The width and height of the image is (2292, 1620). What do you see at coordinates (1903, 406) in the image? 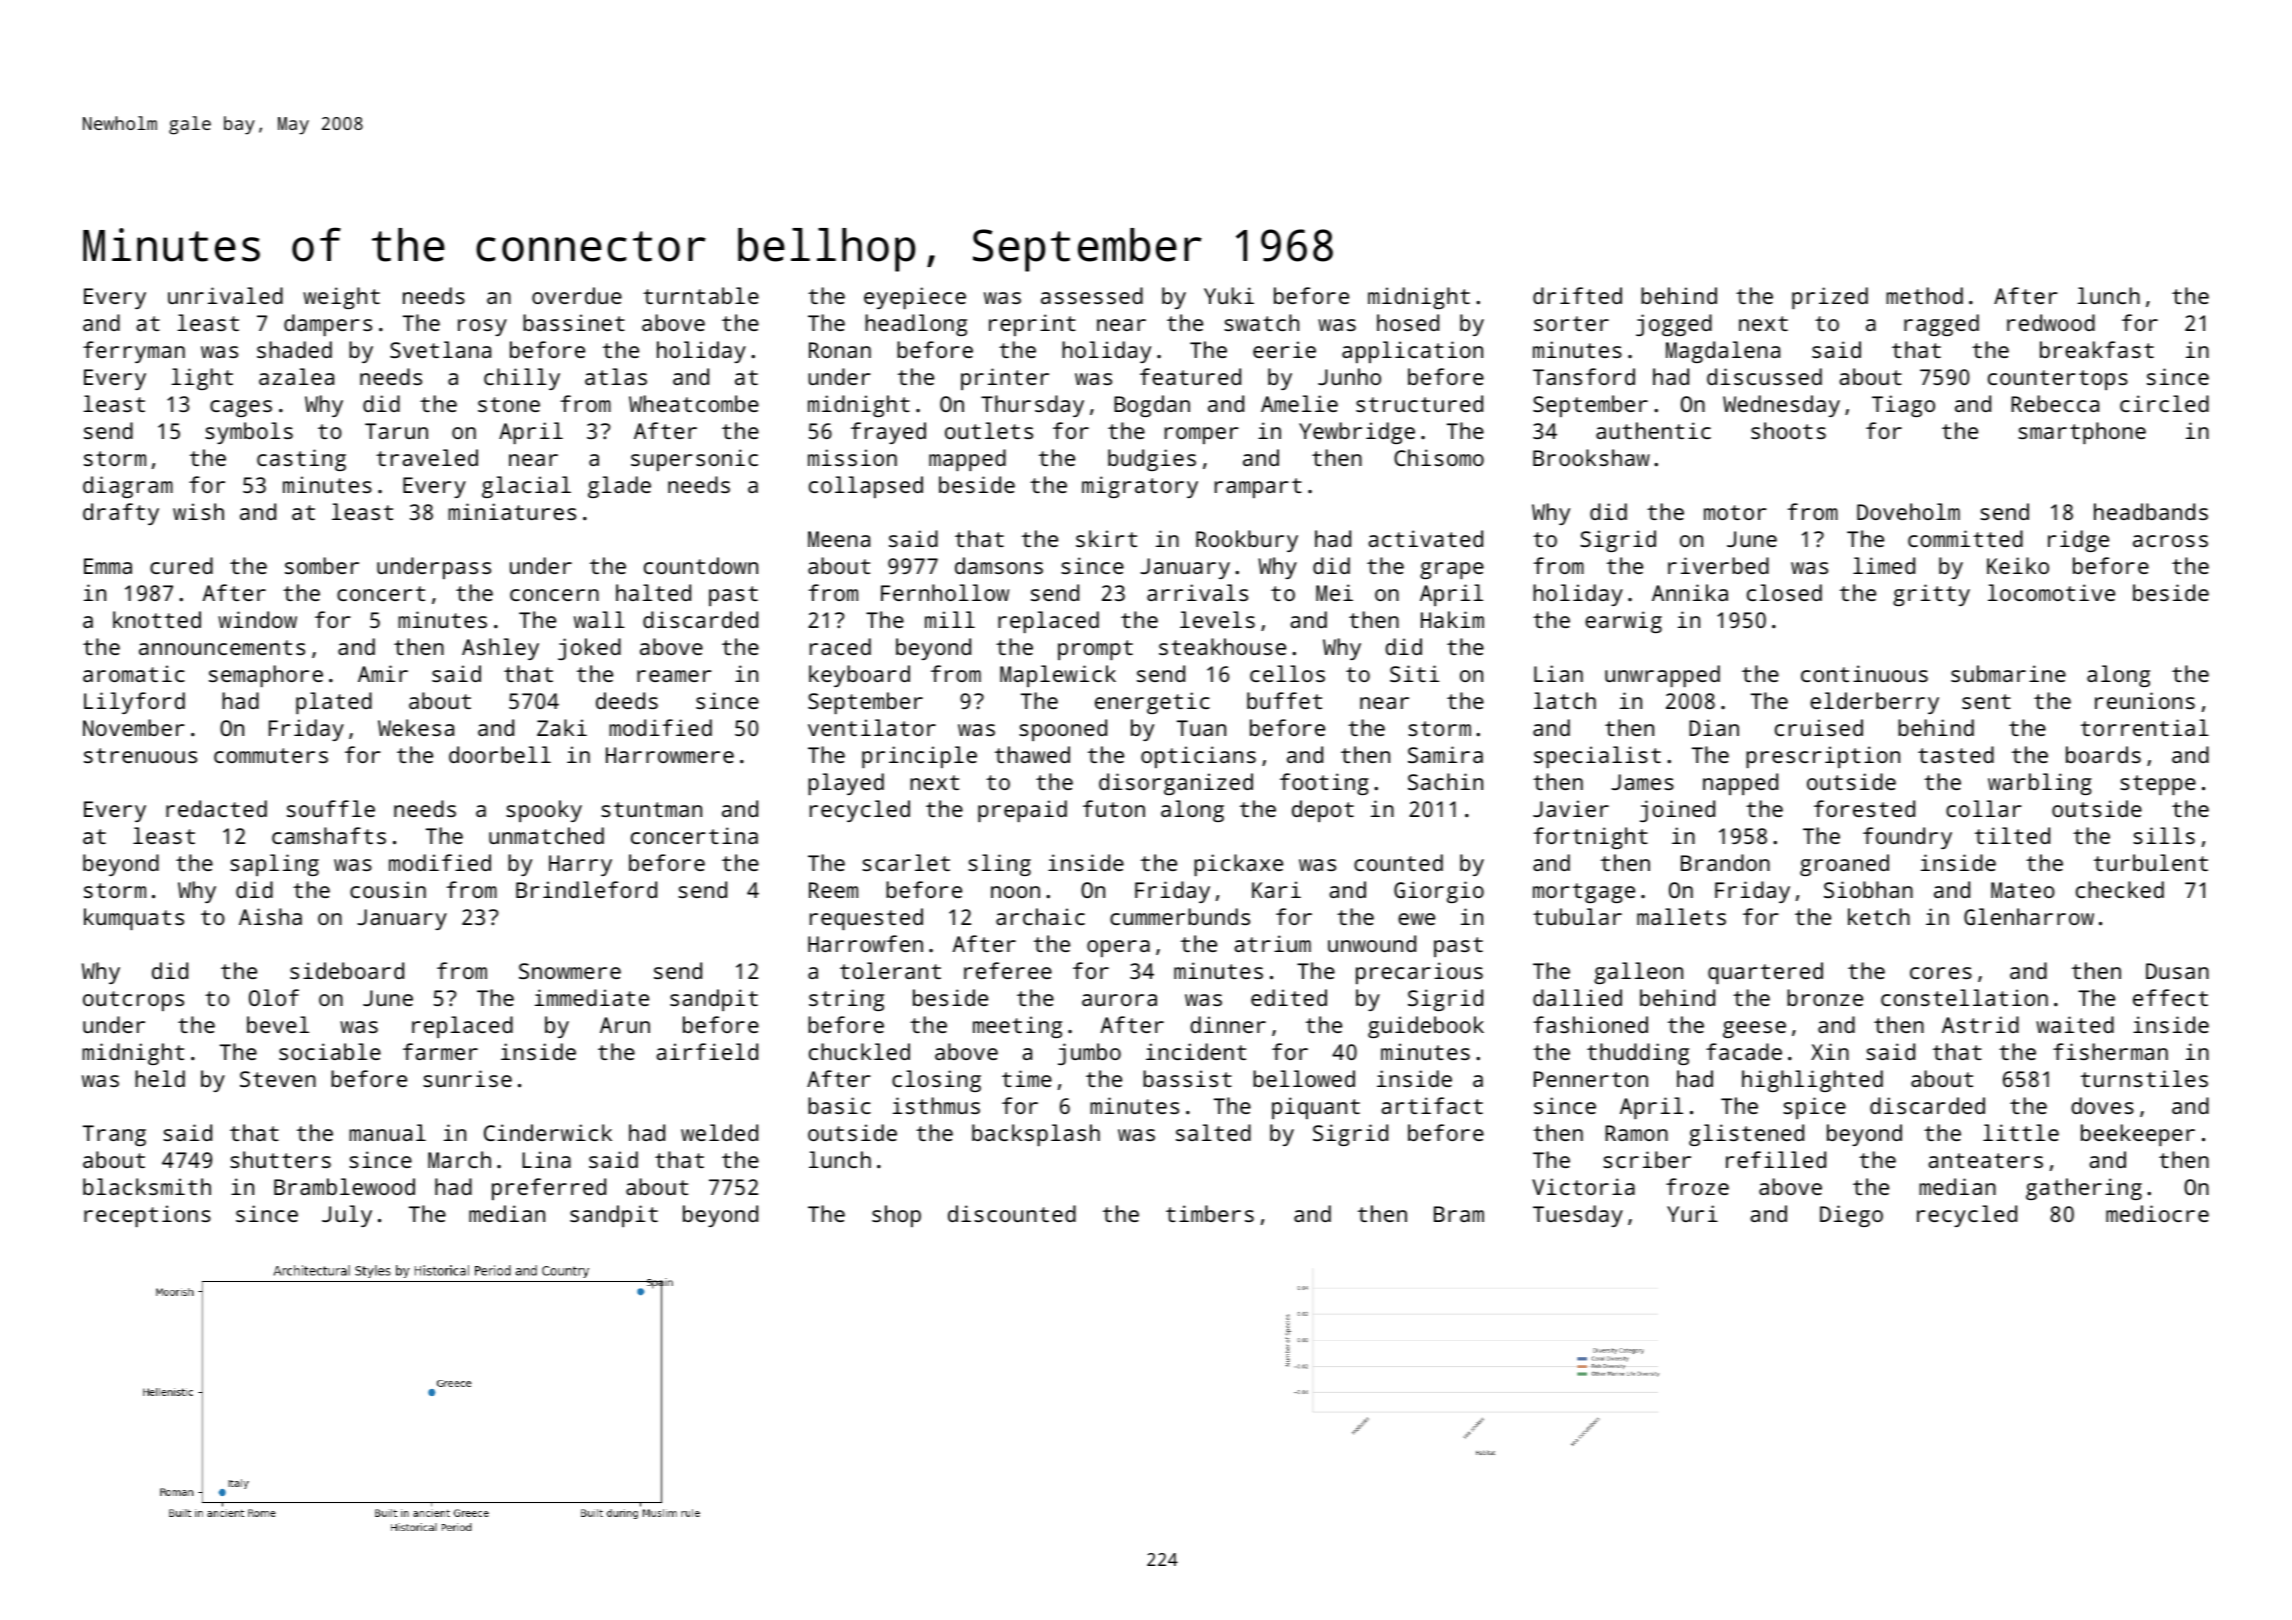
I see `Tiago` at bounding box center [1903, 406].
